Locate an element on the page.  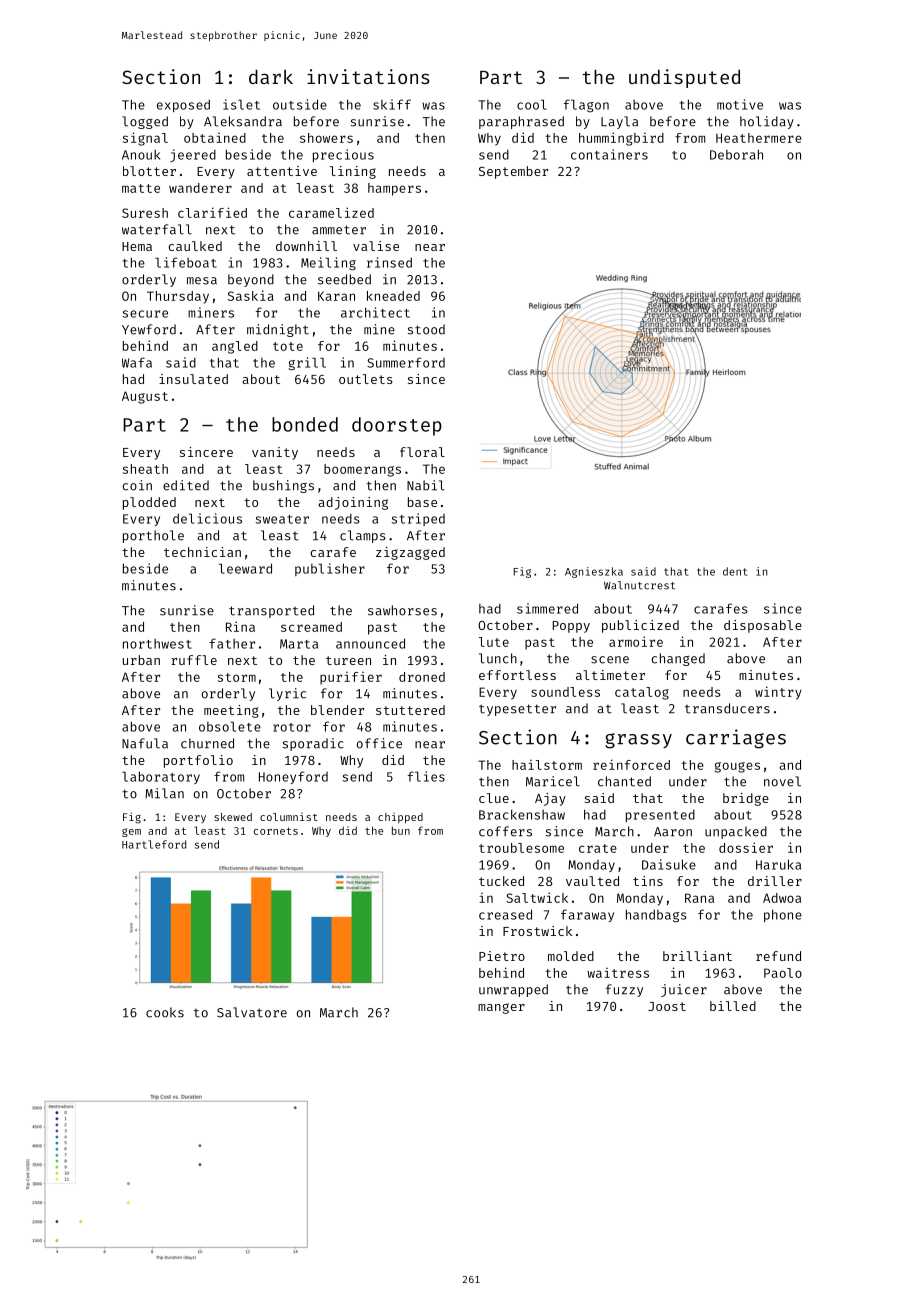
typesetter is located at coordinates (517, 710).
